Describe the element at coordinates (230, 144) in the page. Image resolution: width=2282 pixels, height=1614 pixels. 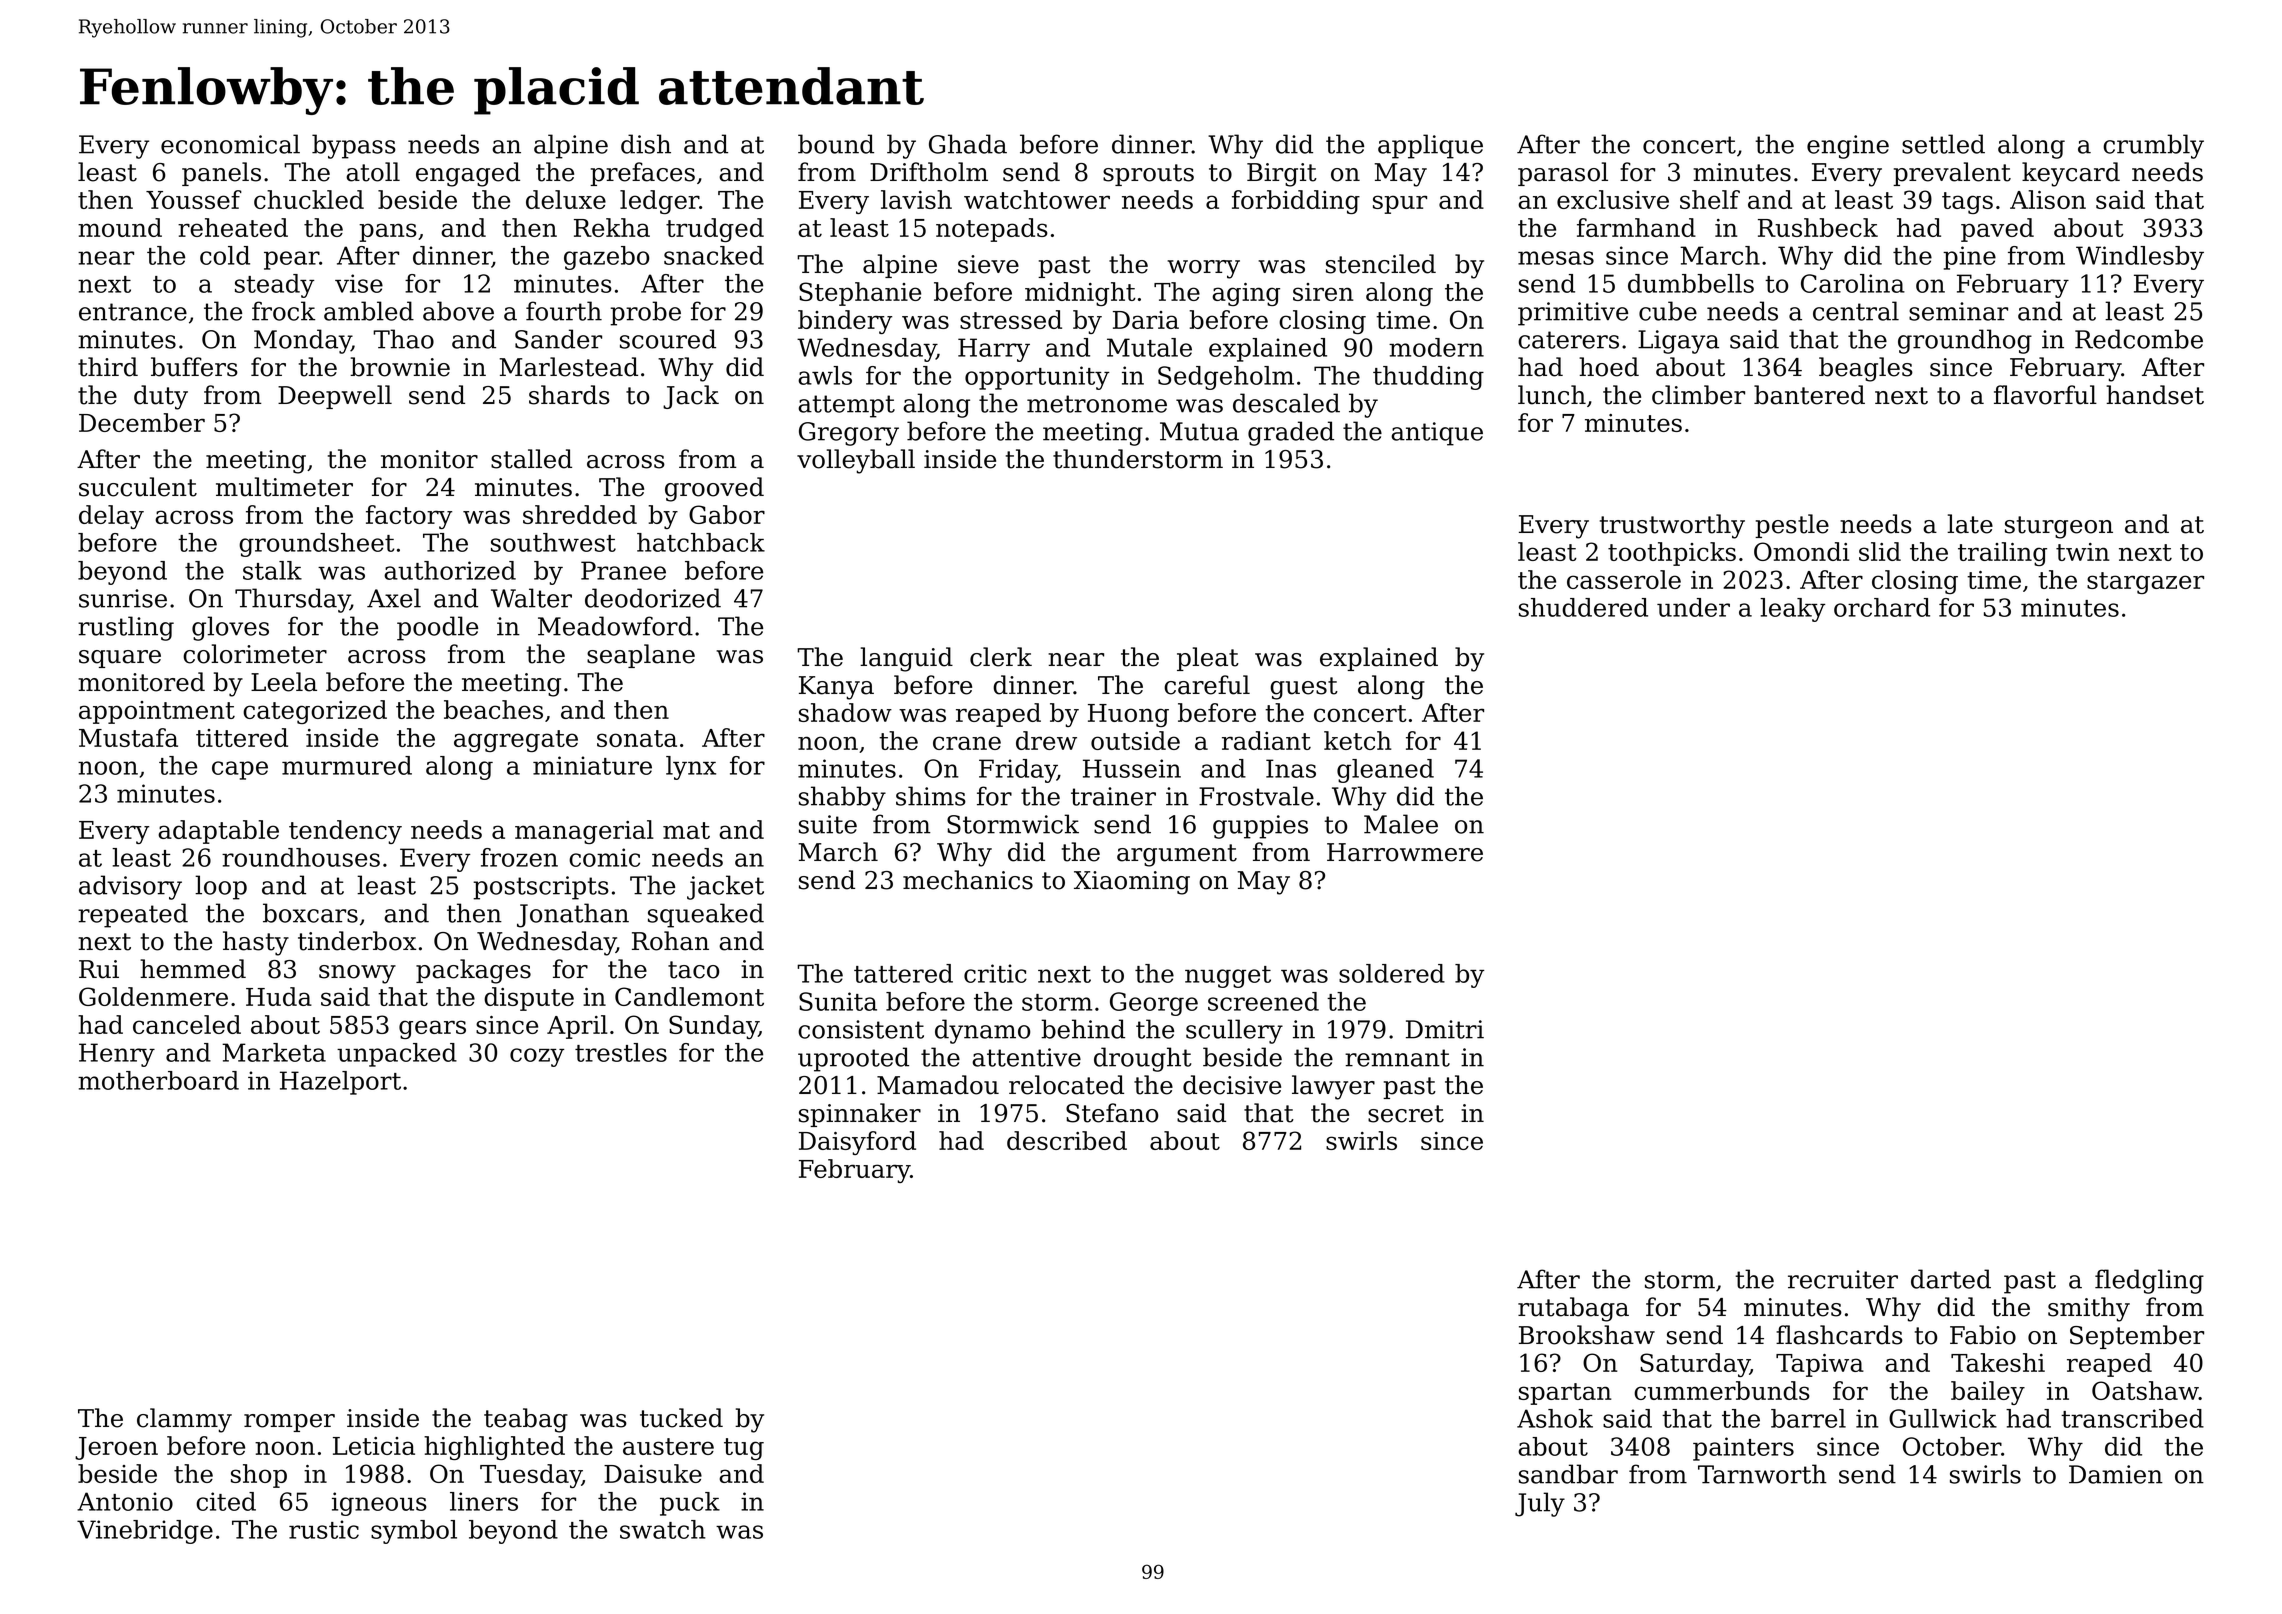
I see `economical` at that location.
